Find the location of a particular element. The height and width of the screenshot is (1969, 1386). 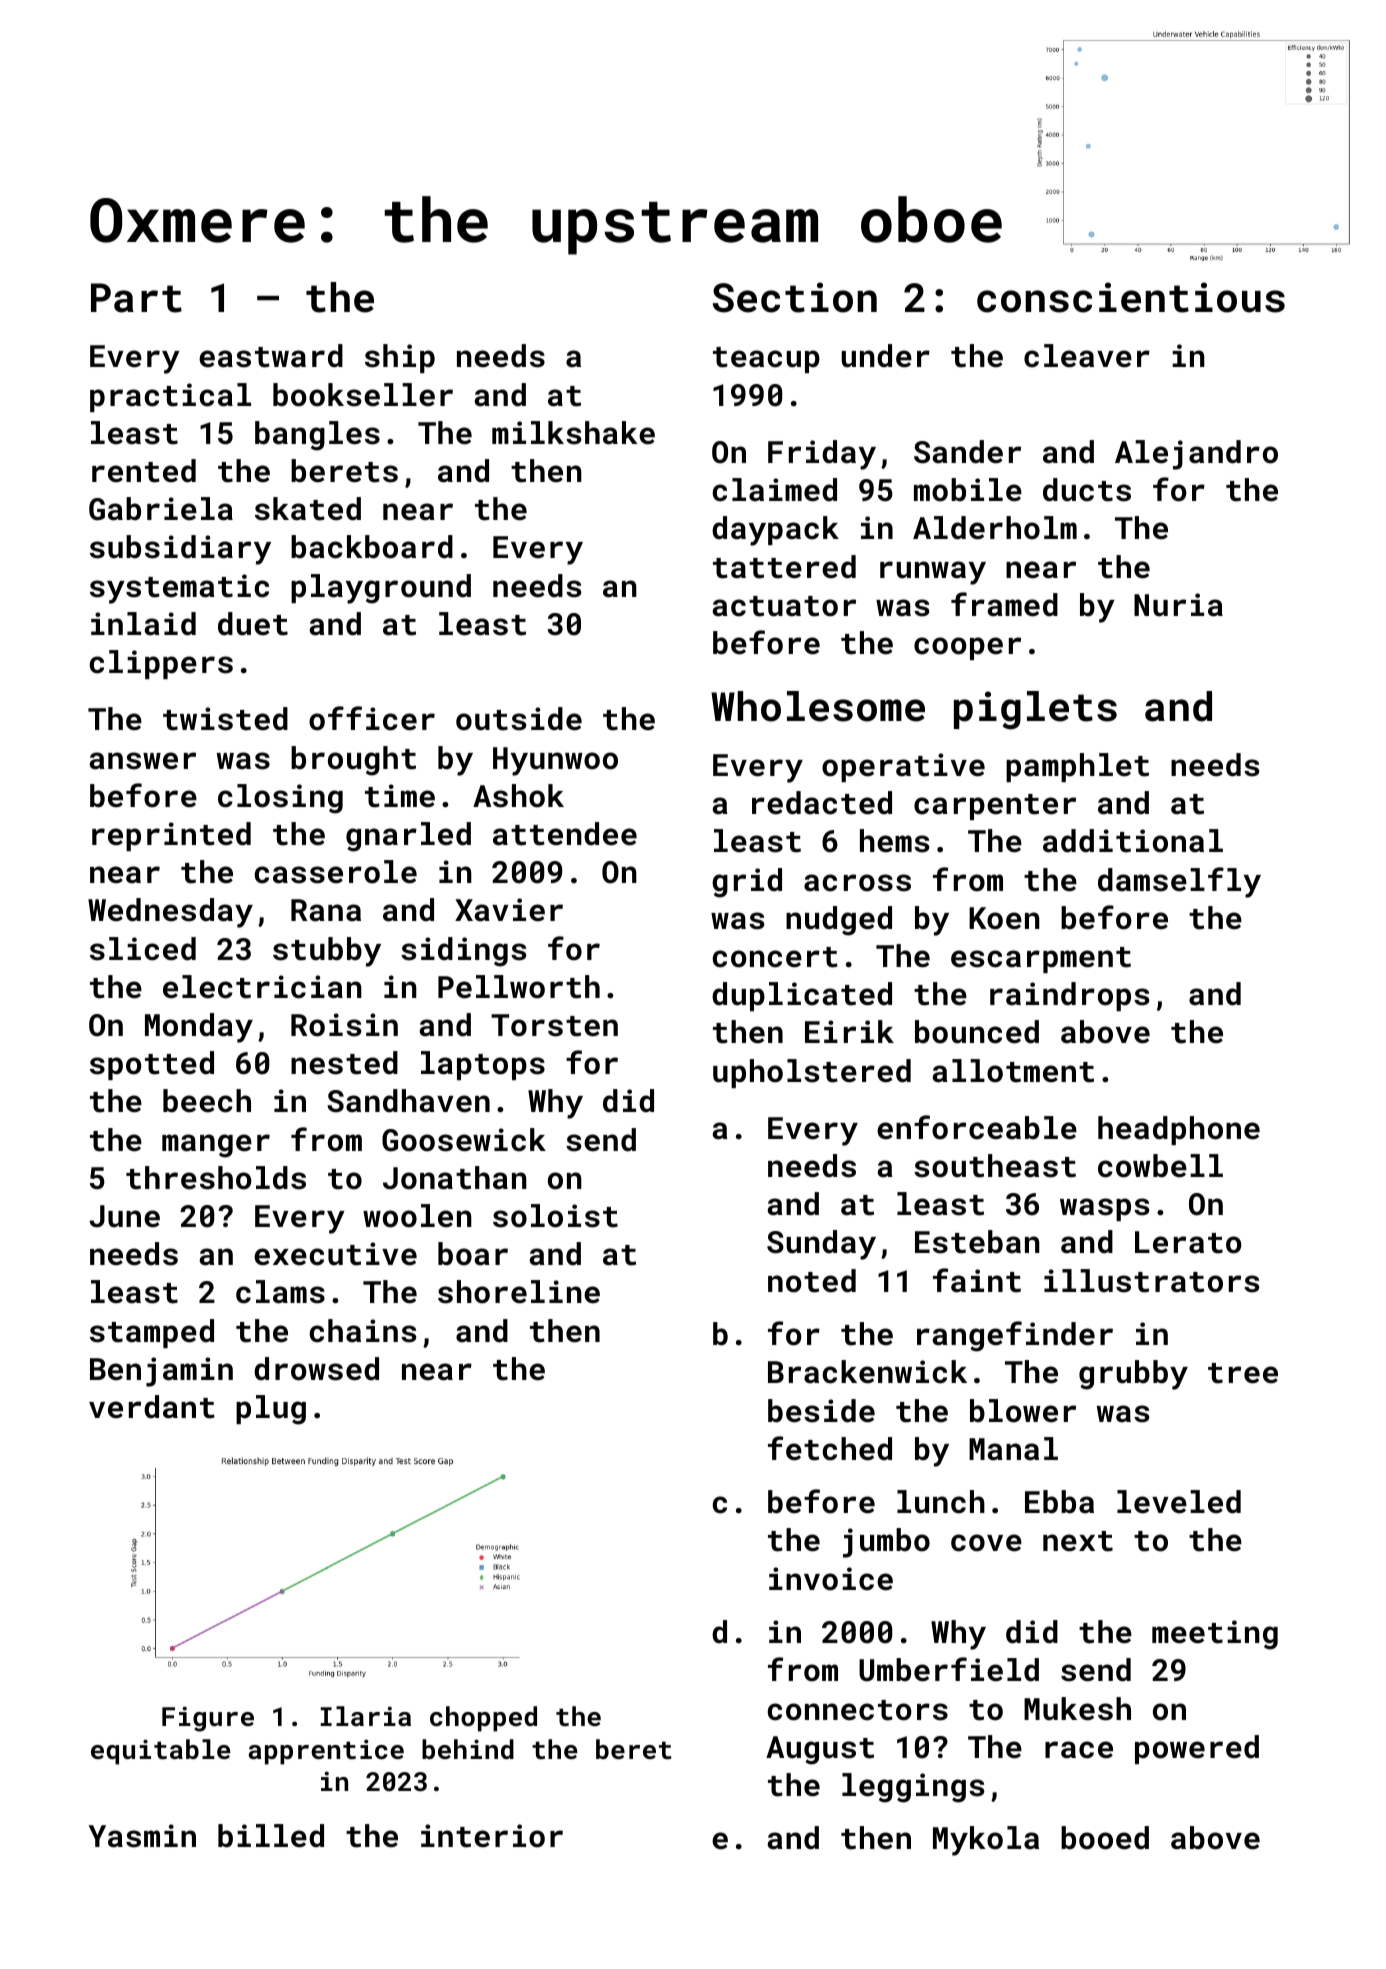

verdant is located at coordinates (152, 1407).
